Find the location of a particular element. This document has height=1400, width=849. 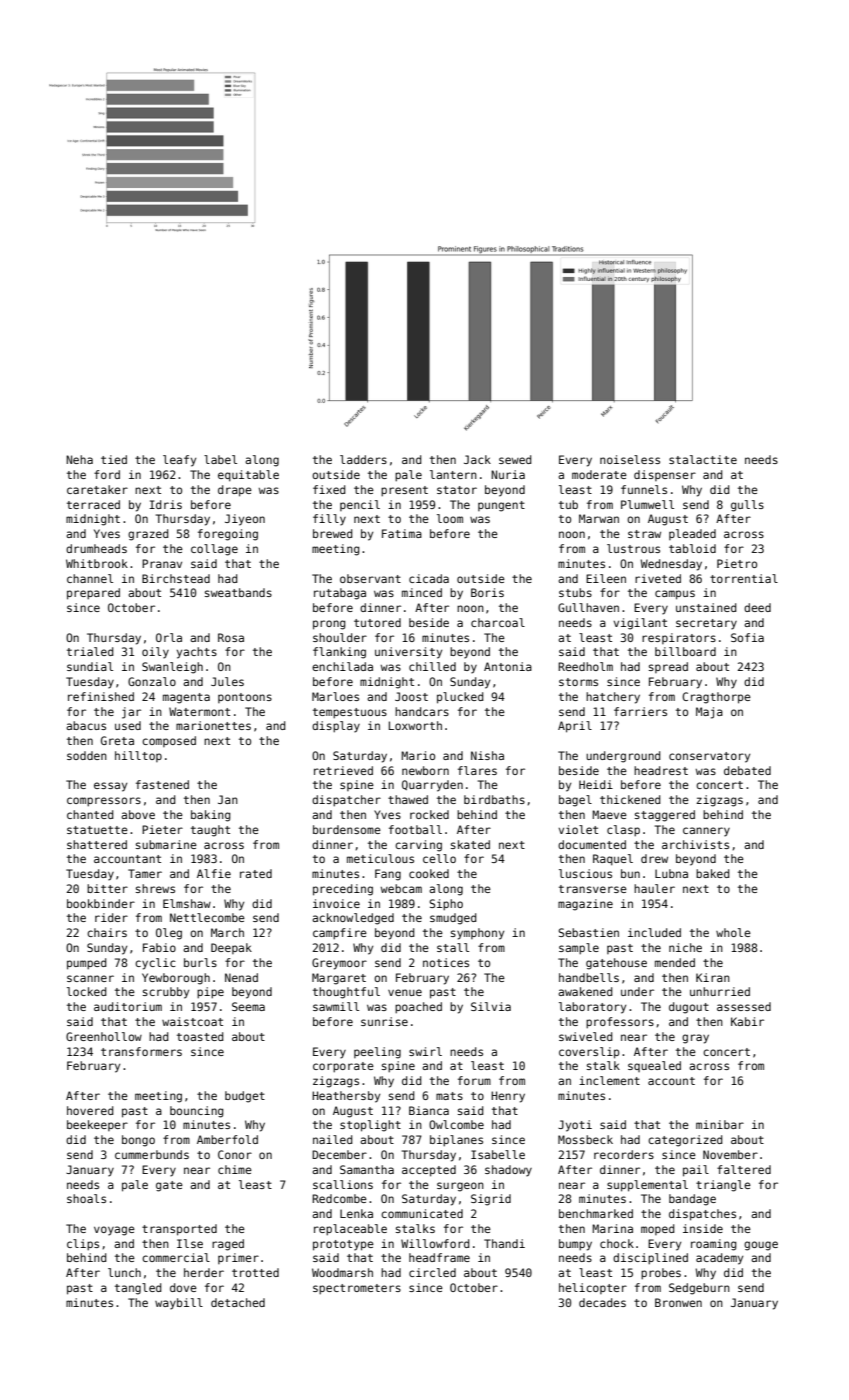

spread is located at coordinates (668, 667).
